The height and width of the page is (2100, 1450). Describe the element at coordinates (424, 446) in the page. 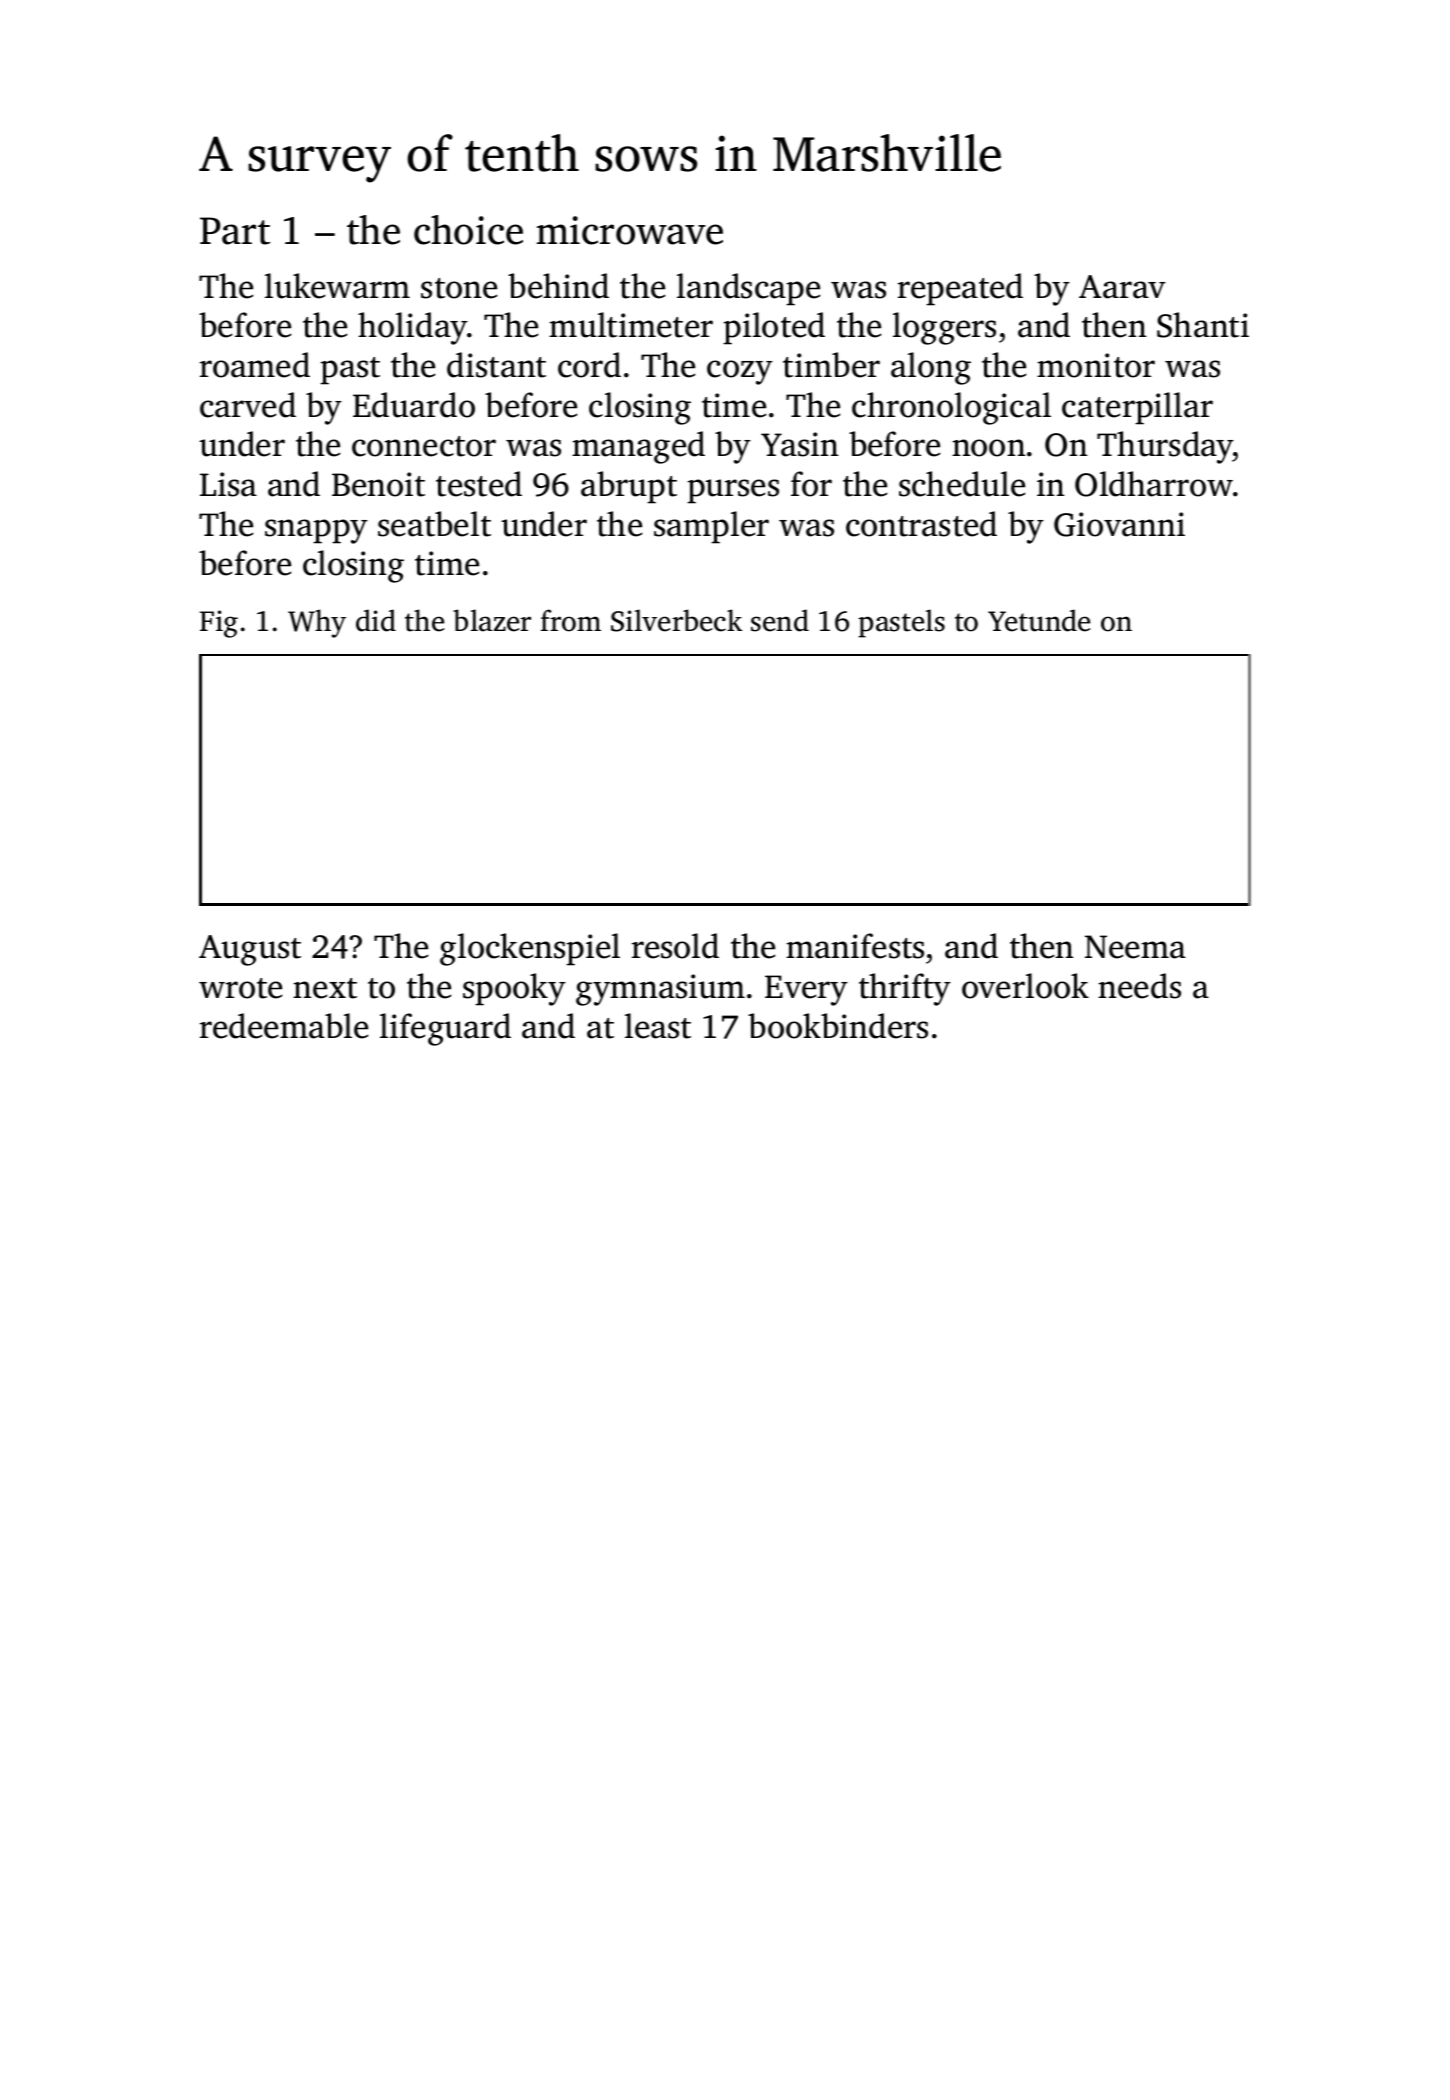

I see `connector` at that location.
